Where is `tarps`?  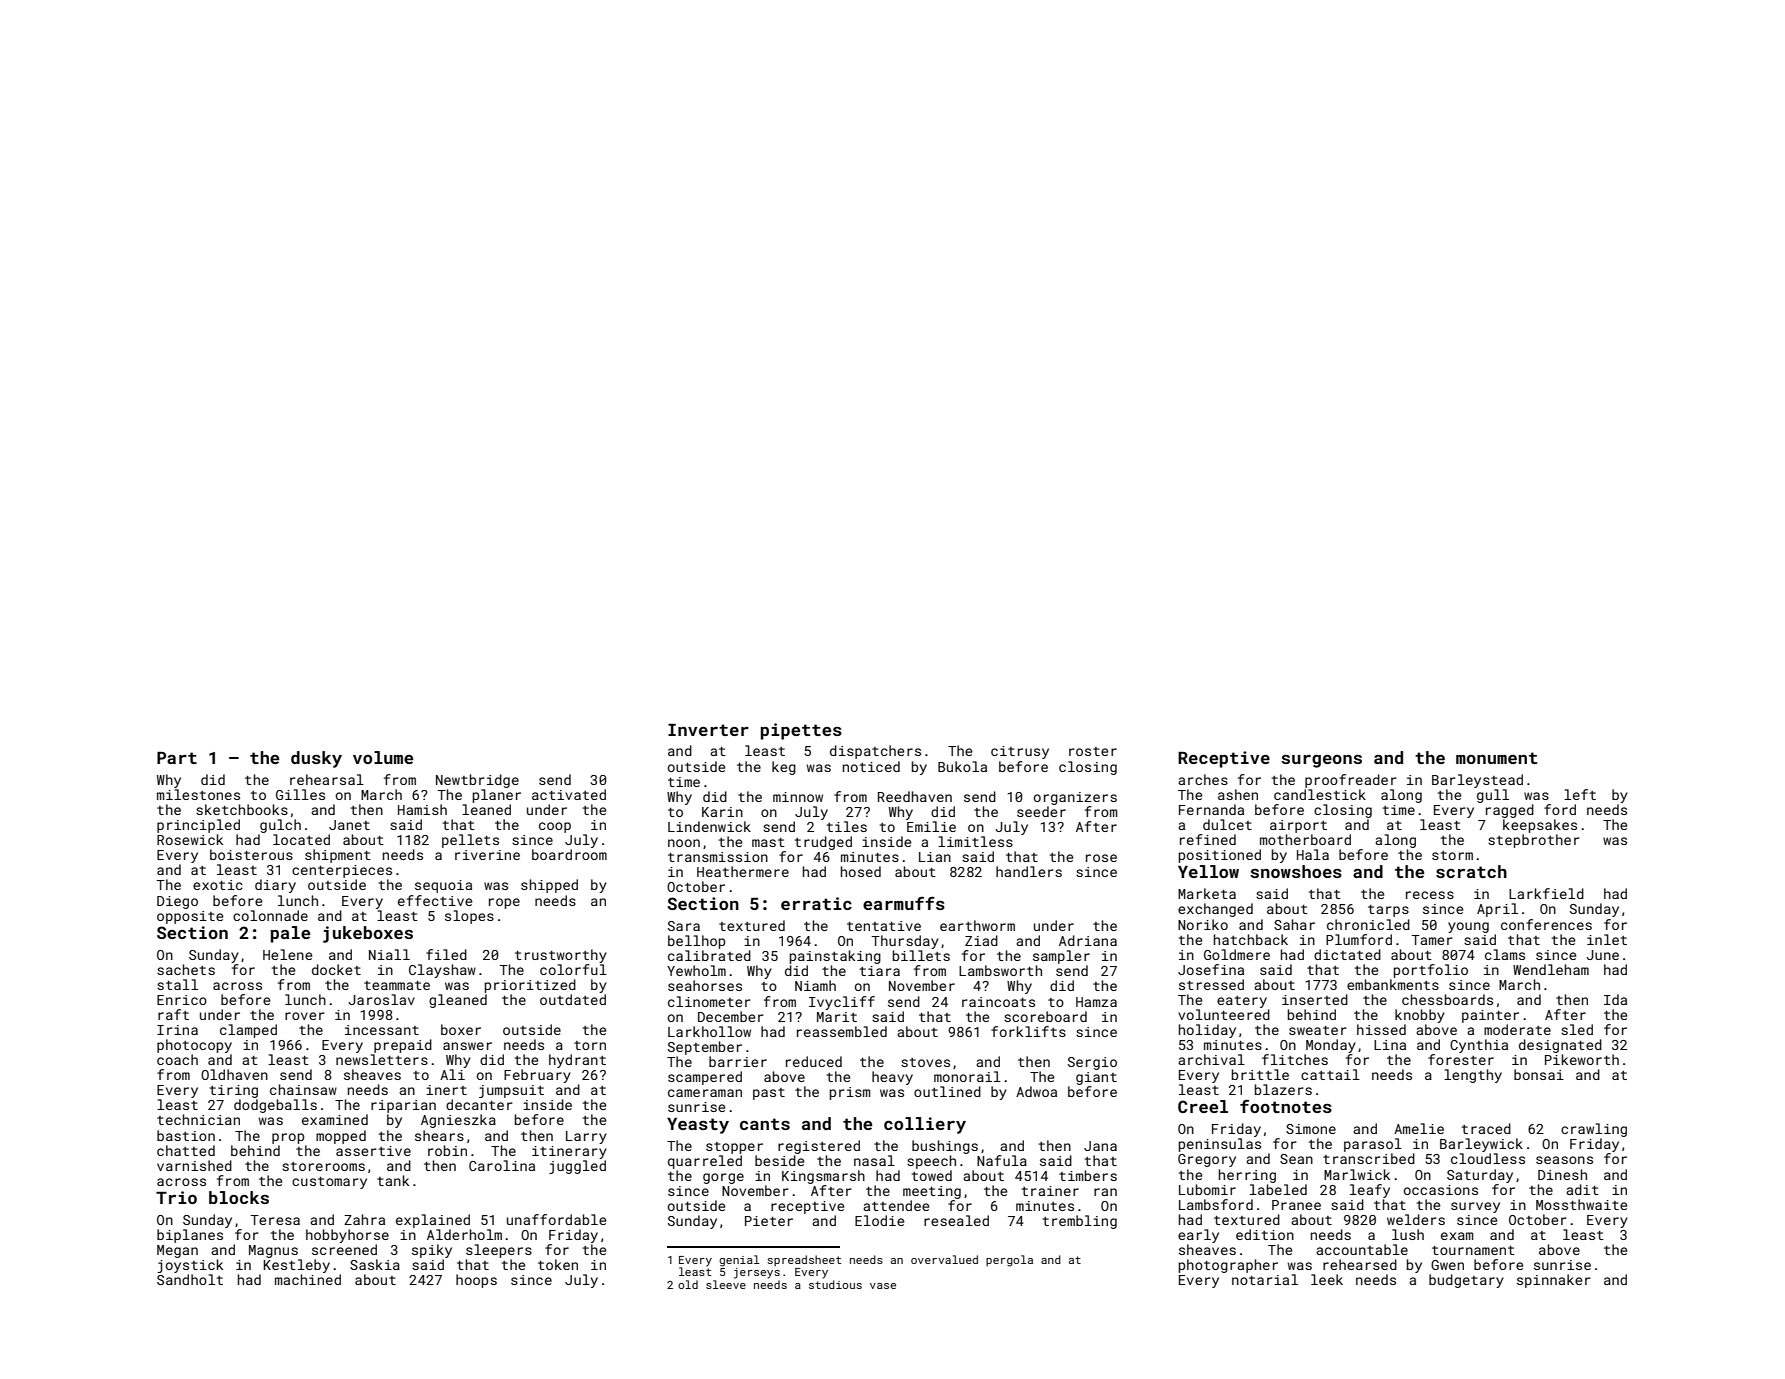 tarps is located at coordinates (1388, 911).
